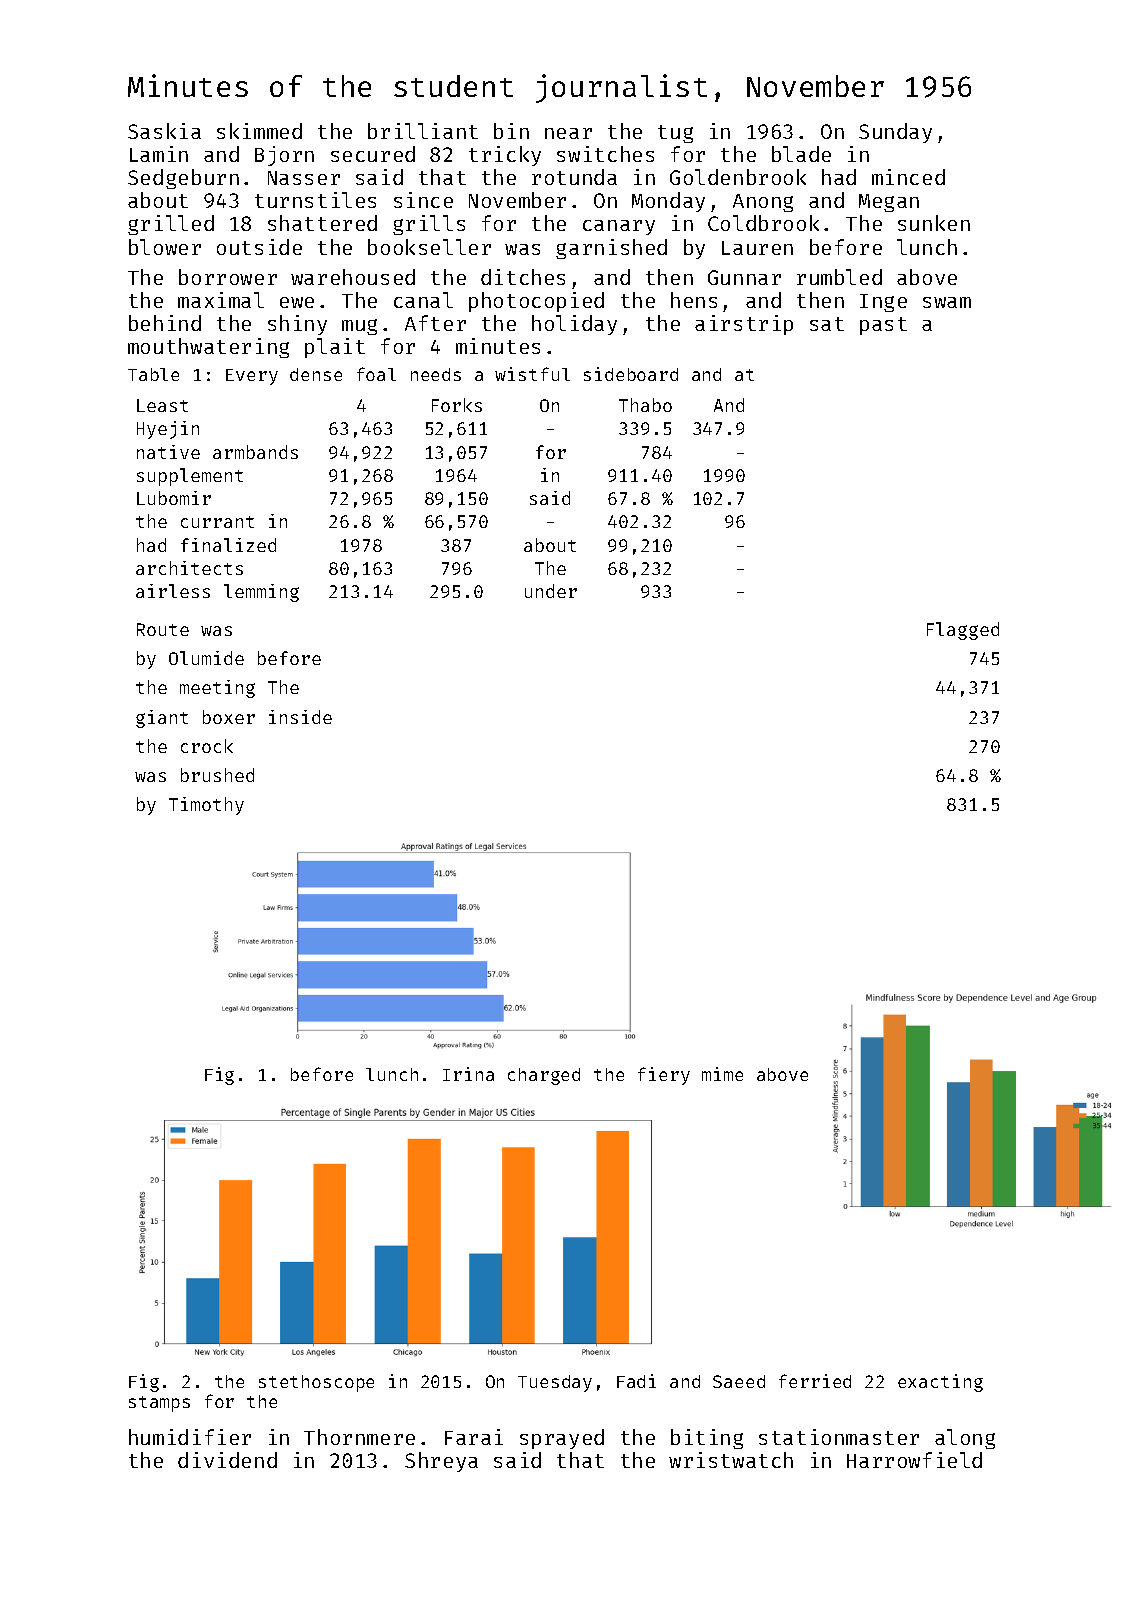 This screenshot has width=1137, height=1608. What do you see at coordinates (963, 631) in the screenshot?
I see `Flagged` at bounding box center [963, 631].
